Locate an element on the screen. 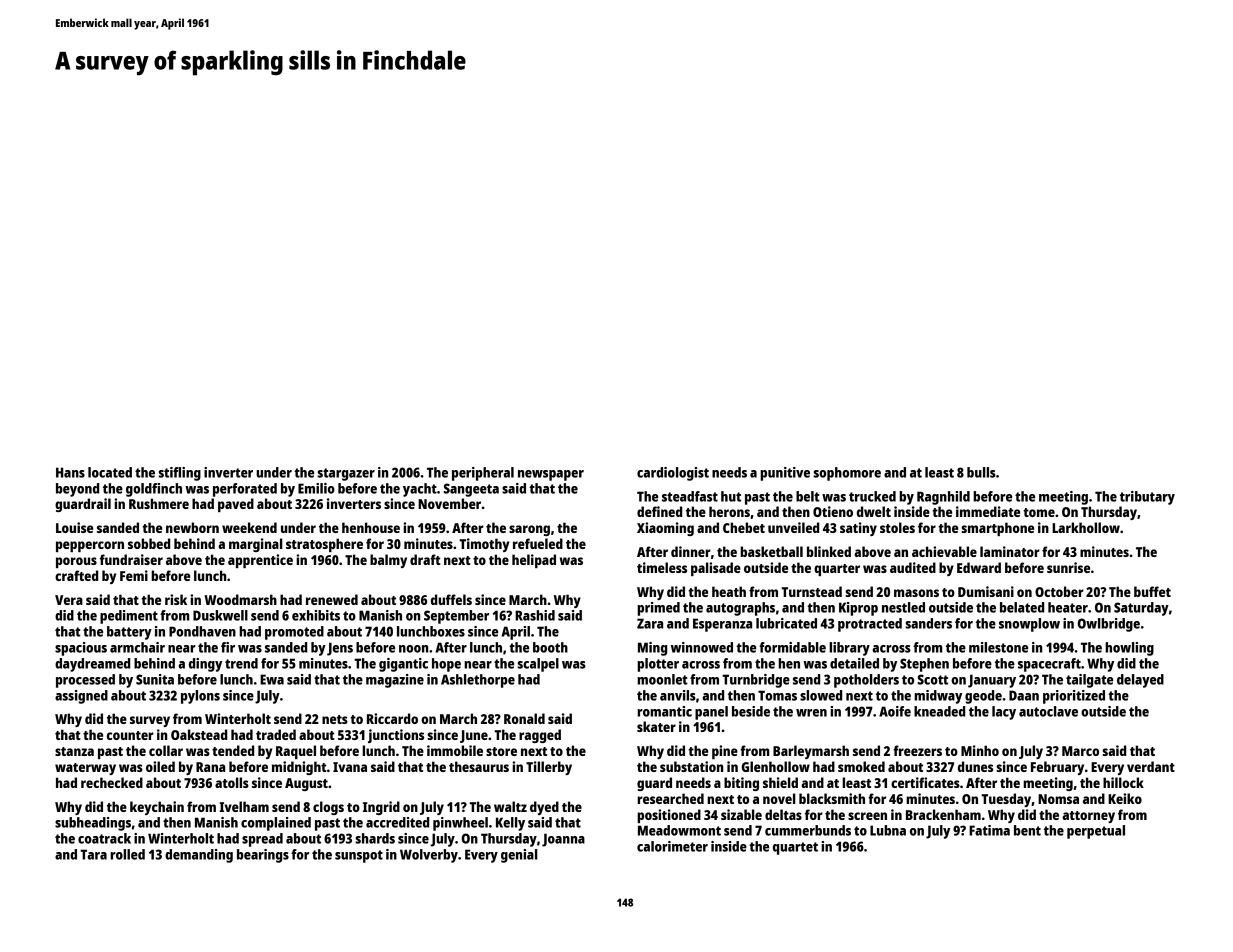  autoclave is located at coordinates (1048, 711).
